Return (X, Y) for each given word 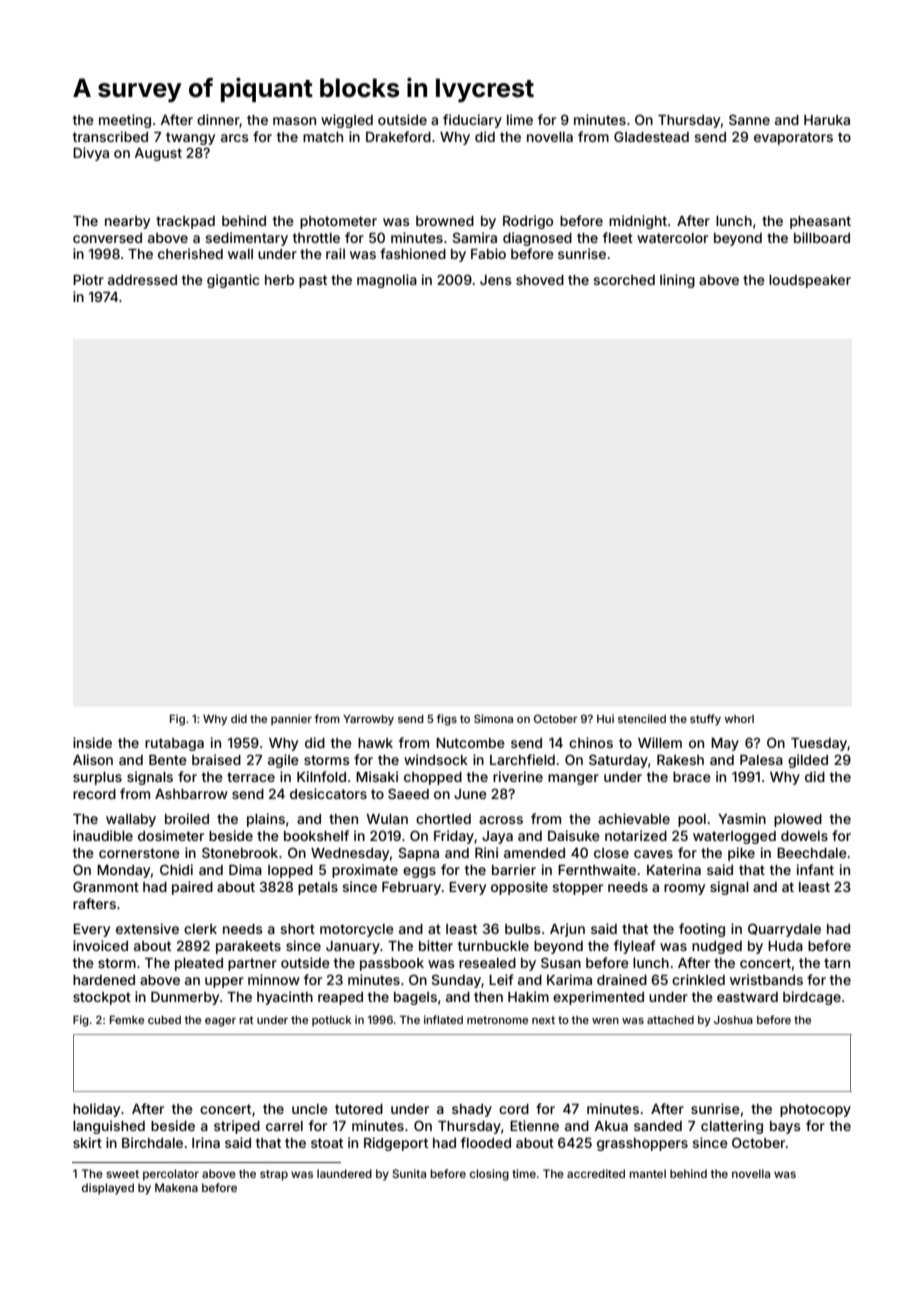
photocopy (815, 1110)
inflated (443, 1019)
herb (279, 280)
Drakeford (398, 136)
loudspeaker (810, 281)
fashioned (413, 253)
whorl (739, 719)
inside (92, 742)
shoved (540, 280)
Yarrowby (368, 720)
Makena (176, 1187)
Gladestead (651, 136)
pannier (291, 719)
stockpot (102, 998)
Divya (91, 154)
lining (677, 281)
